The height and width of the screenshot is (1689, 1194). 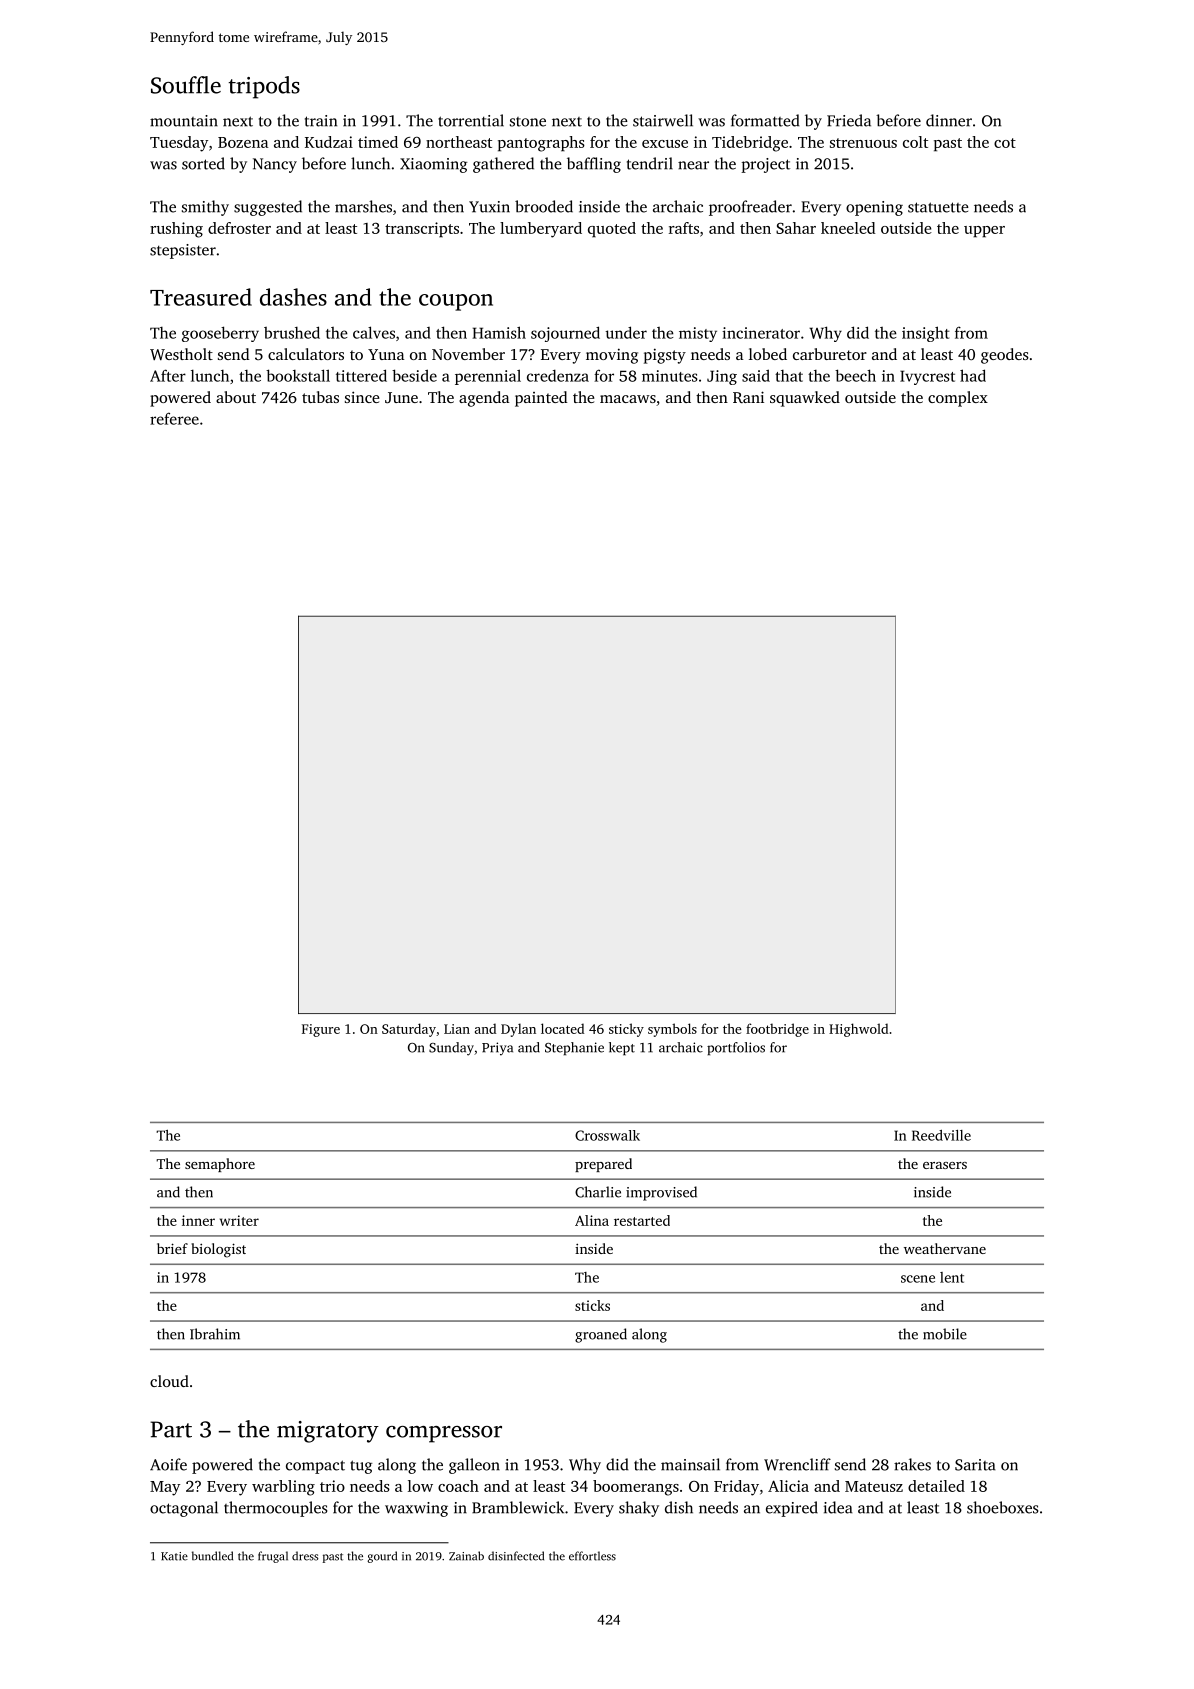 What do you see at coordinates (927, 377) in the screenshot?
I see `Ivycrest` at bounding box center [927, 377].
